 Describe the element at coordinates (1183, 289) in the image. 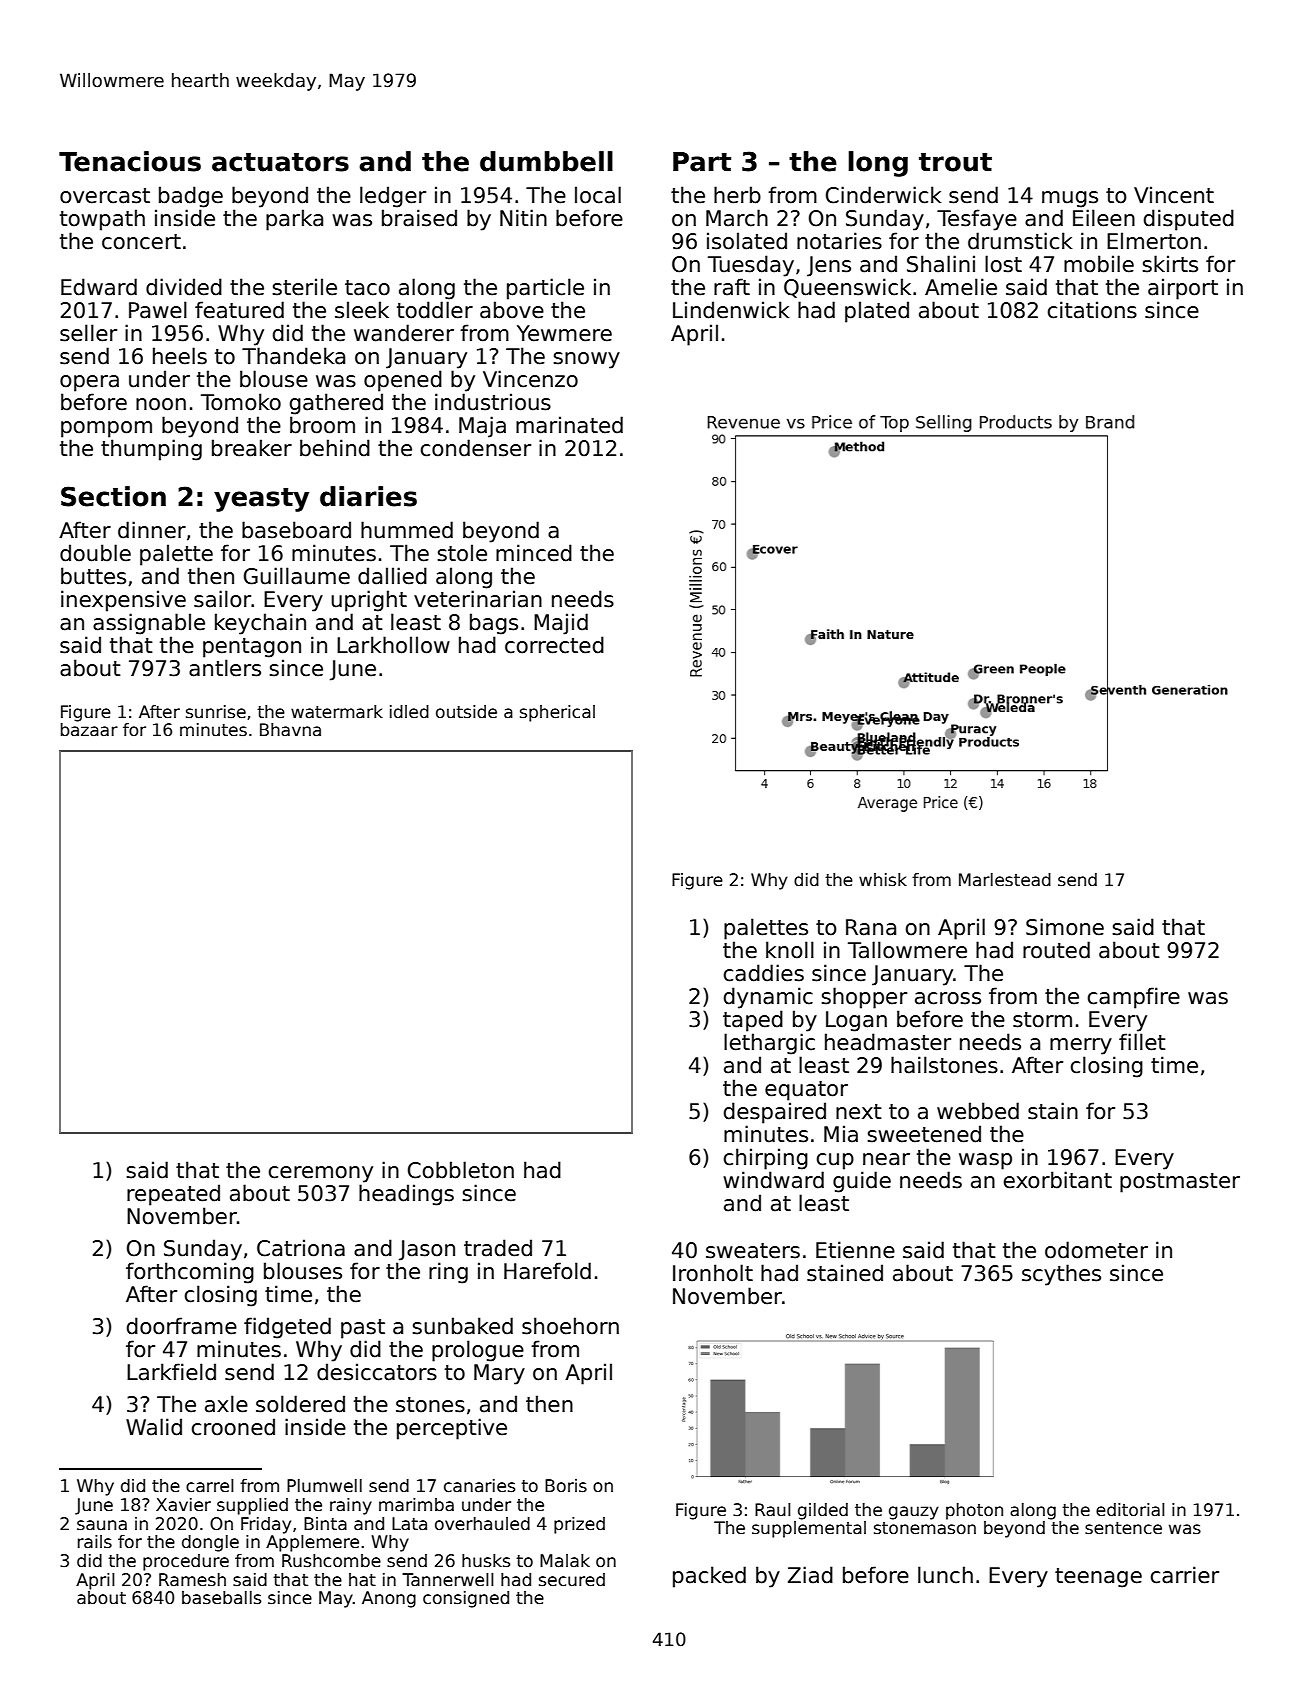

I see `airport` at that location.
